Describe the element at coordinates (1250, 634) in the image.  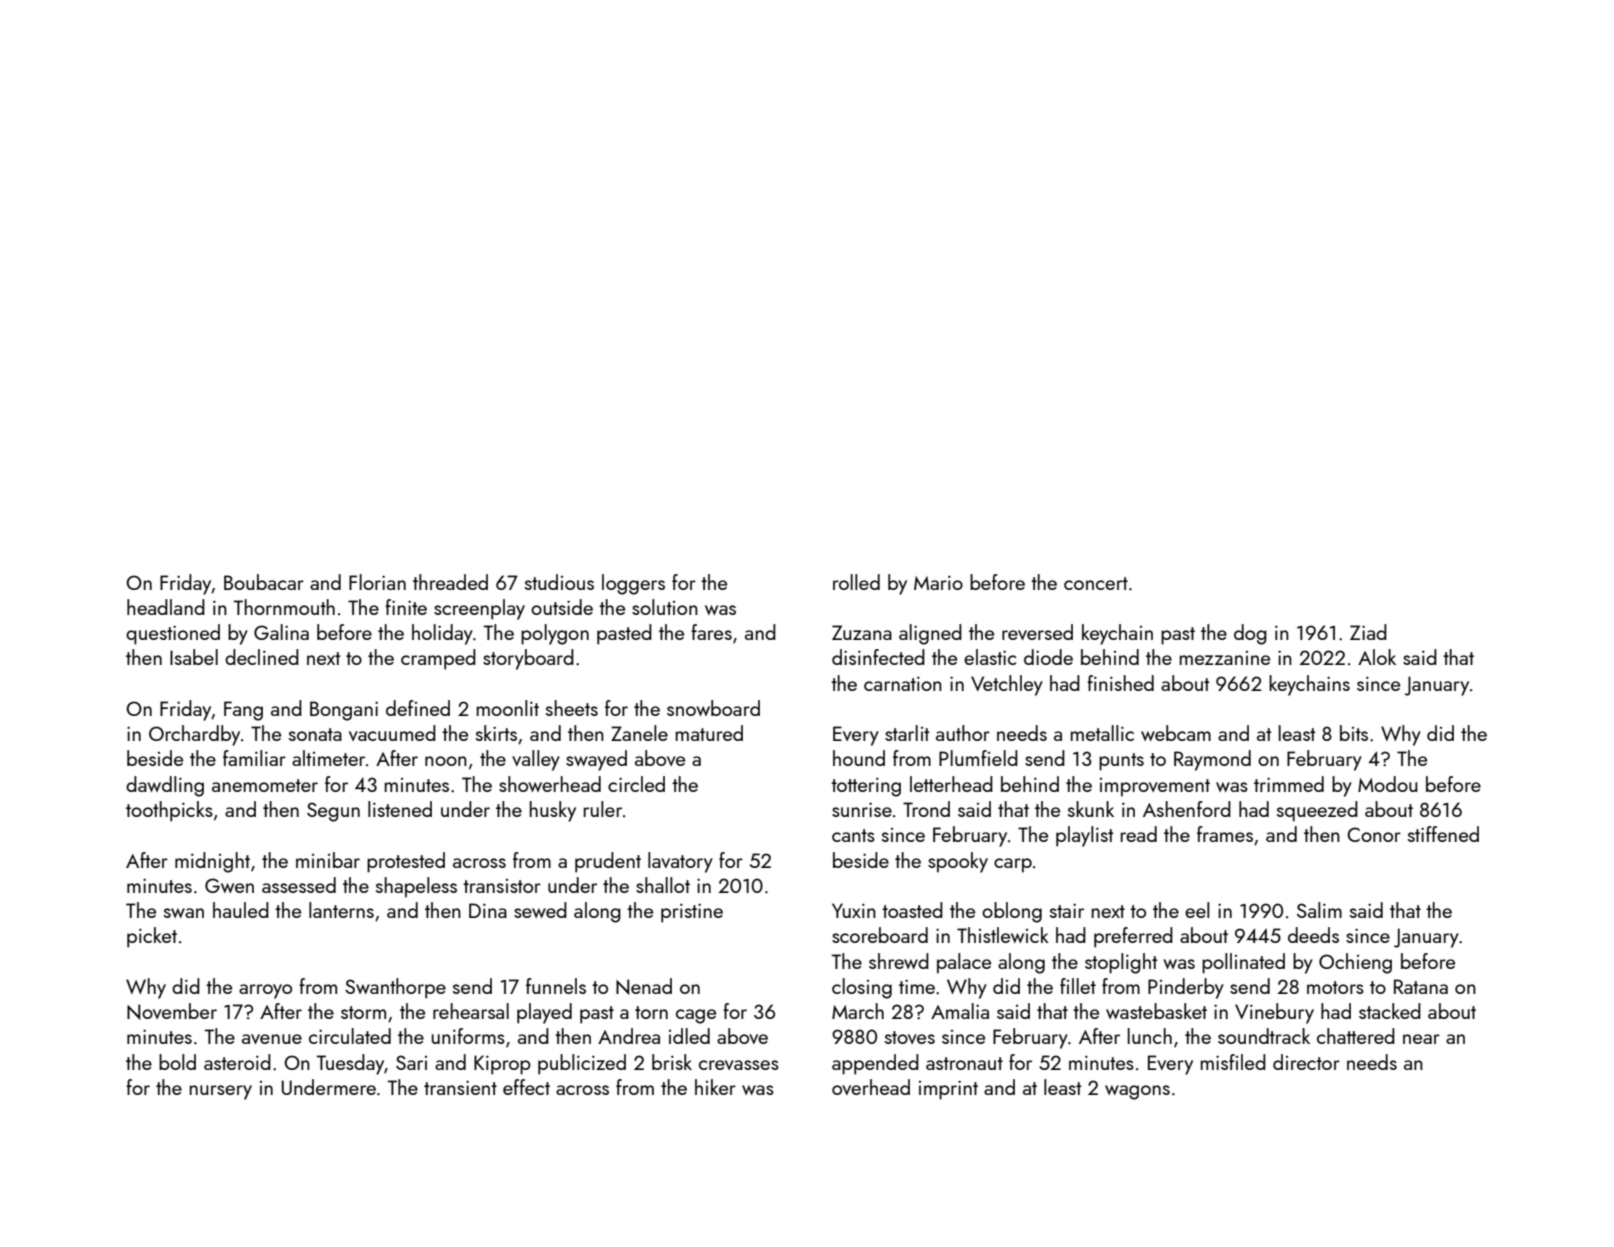
I see `dog` at that location.
